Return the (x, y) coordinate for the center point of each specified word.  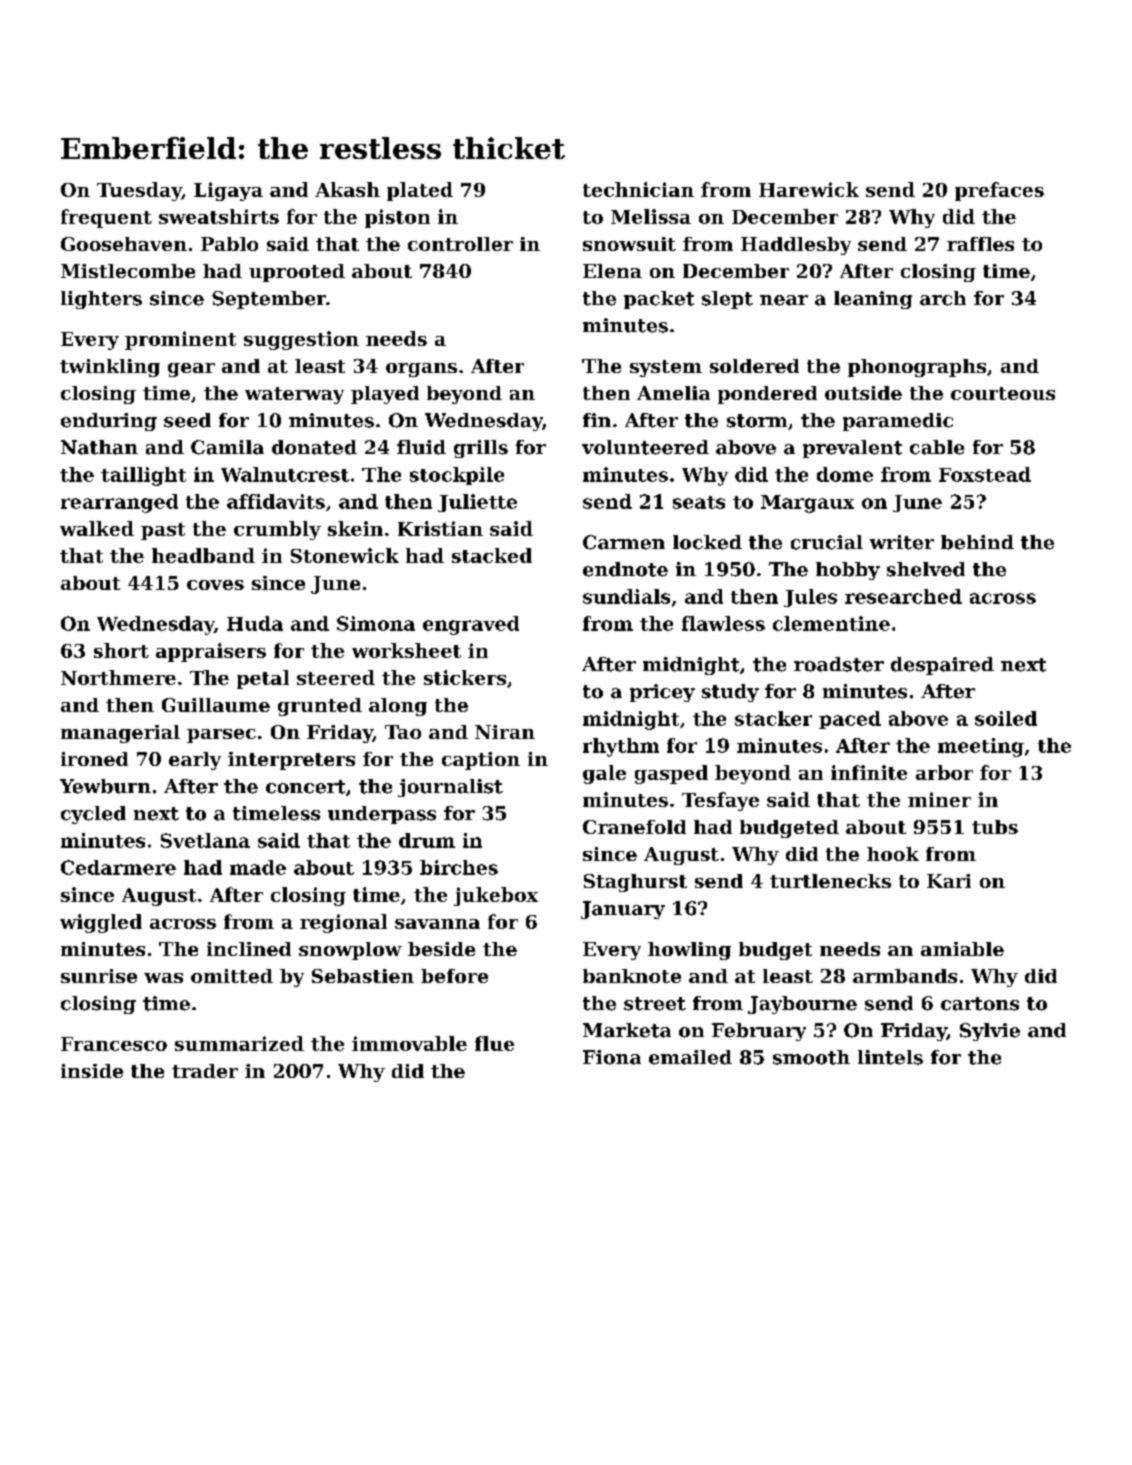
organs (421, 370)
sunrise (99, 976)
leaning (873, 300)
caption (481, 761)
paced (850, 720)
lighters (101, 300)
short (121, 650)
